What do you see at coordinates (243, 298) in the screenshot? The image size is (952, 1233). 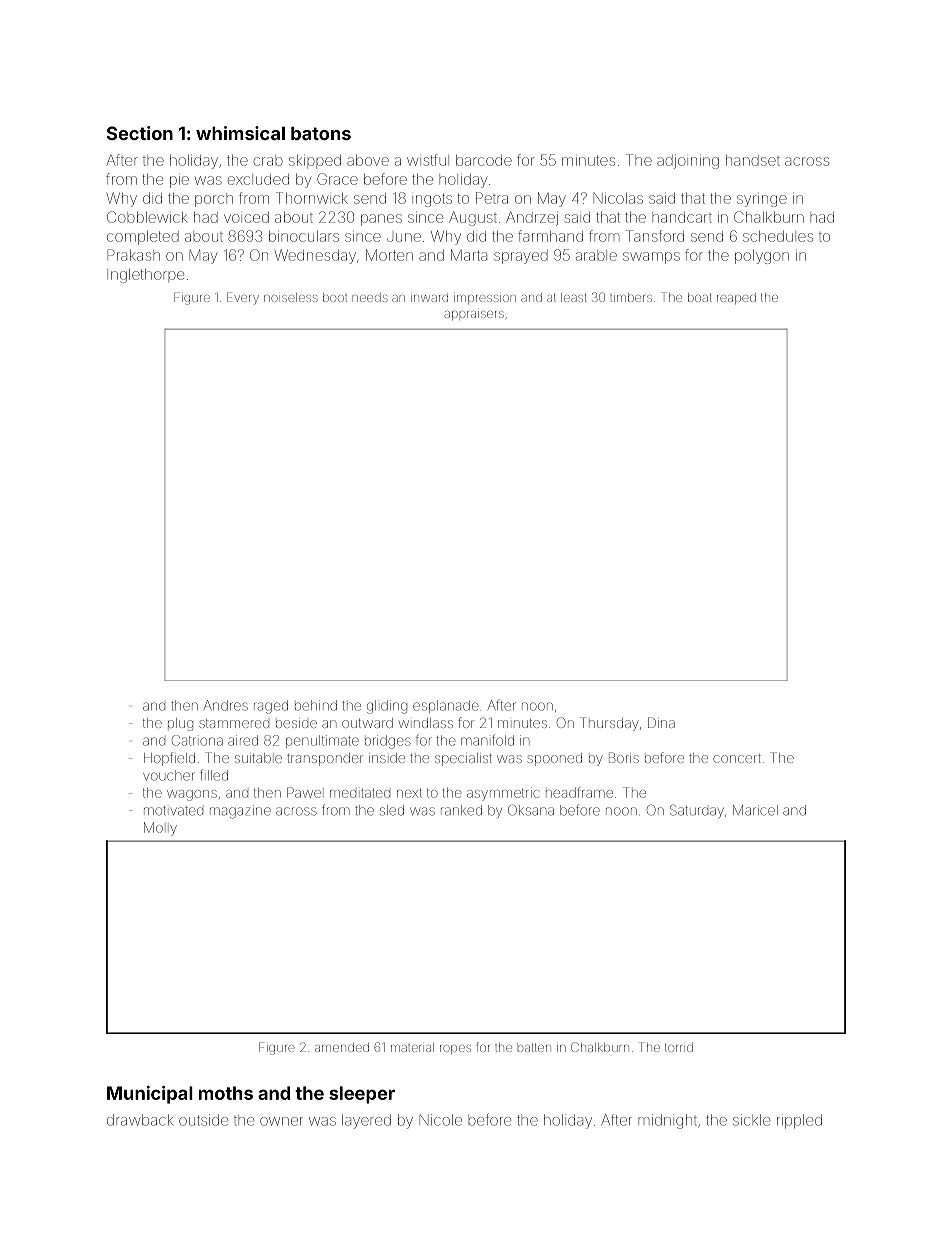 I see `Every` at bounding box center [243, 298].
